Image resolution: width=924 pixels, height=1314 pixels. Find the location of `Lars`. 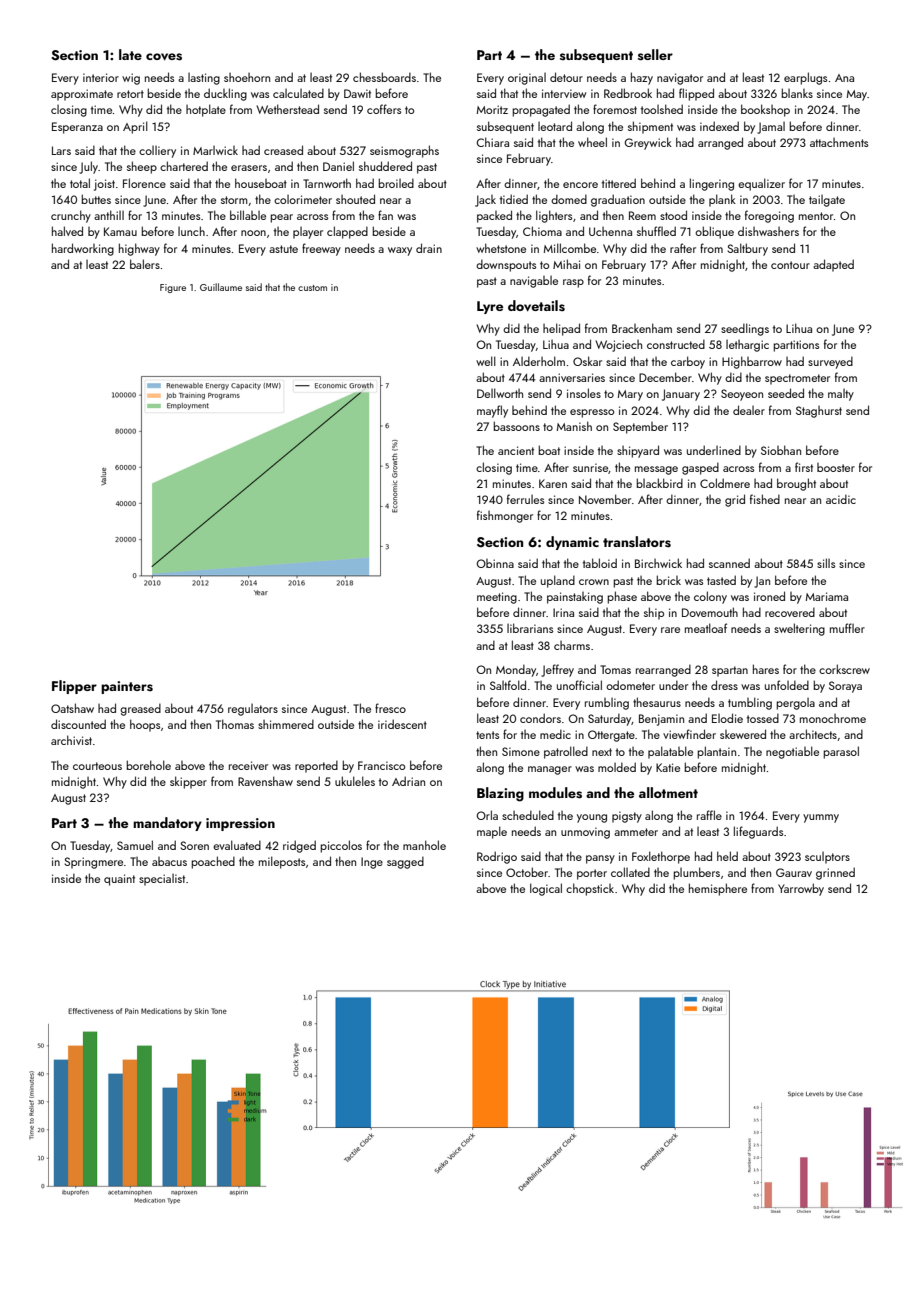

Lars is located at coordinates (61, 150).
